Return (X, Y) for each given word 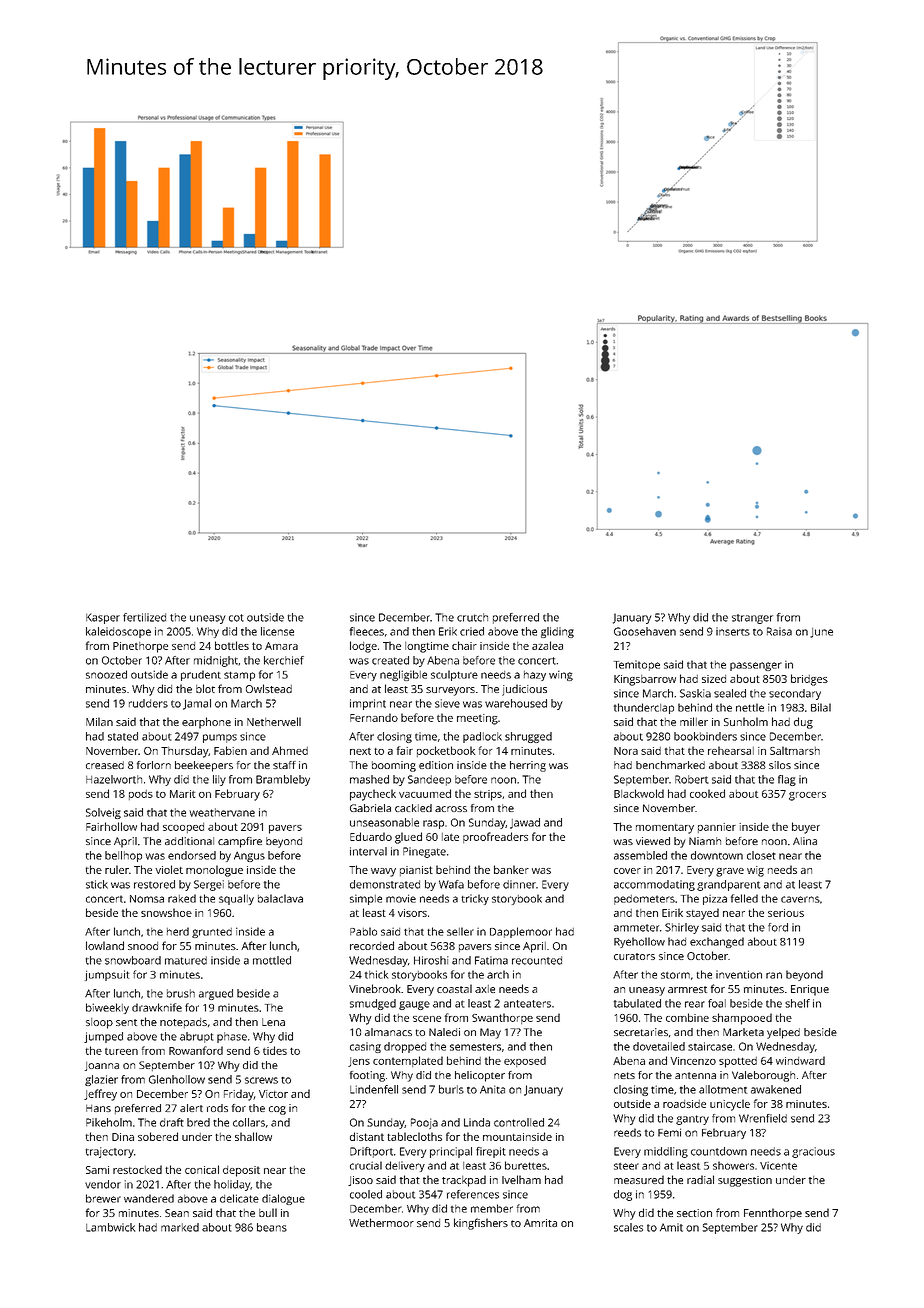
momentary (665, 829)
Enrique (810, 990)
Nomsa (147, 899)
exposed (525, 1061)
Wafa (451, 884)
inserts (733, 631)
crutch (472, 617)
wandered (149, 1198)
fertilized (144, 617)
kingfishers (481, 1224)
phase (232, 1037)
